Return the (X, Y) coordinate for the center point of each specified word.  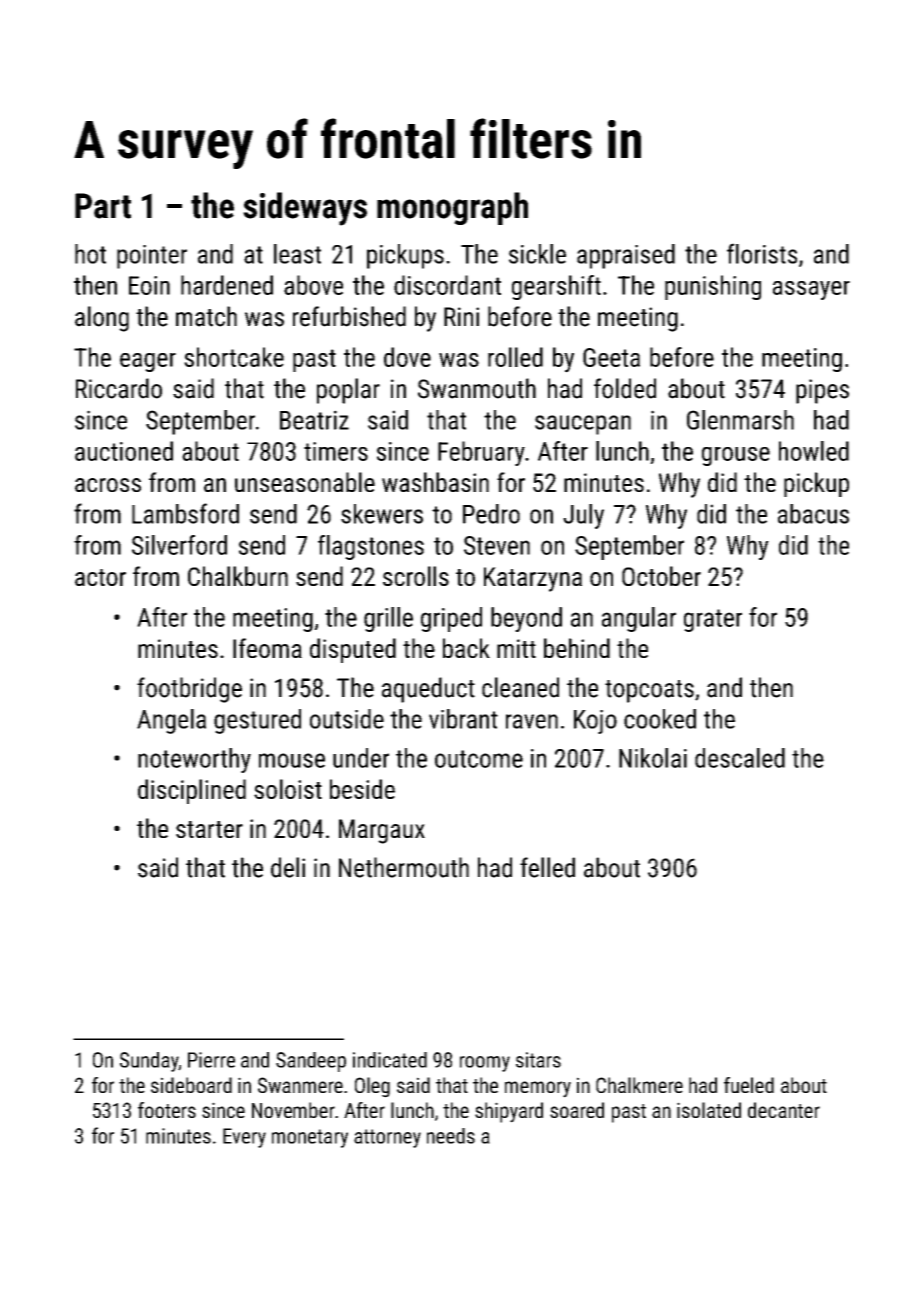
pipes (822, 391)
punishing (713, 287)
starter (209, 829)
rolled (515, 357)
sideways (305, 209)
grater (713, 620)
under (361, 758)
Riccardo (119, 388)
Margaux (382, 831)
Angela (171, 721)
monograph (452, 208)
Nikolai (653, 758)
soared (577, 1110)
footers (167, 1110)
